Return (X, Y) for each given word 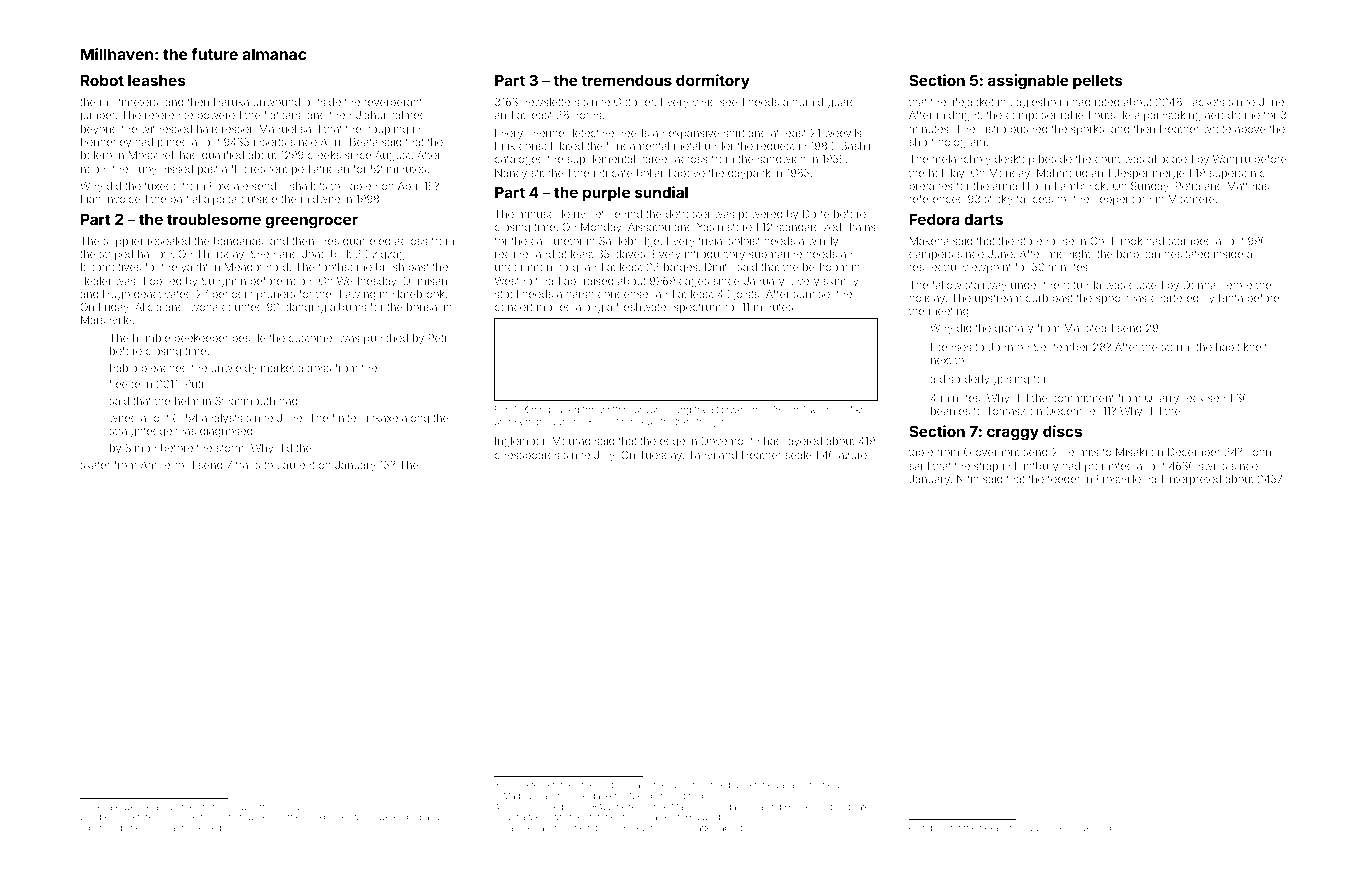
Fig (501, 410)
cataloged (519, 160)
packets (1205, 103)
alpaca (220, 200)
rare (113, 807)
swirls (1213, 466)
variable (791, 785)
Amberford (167, 464)
